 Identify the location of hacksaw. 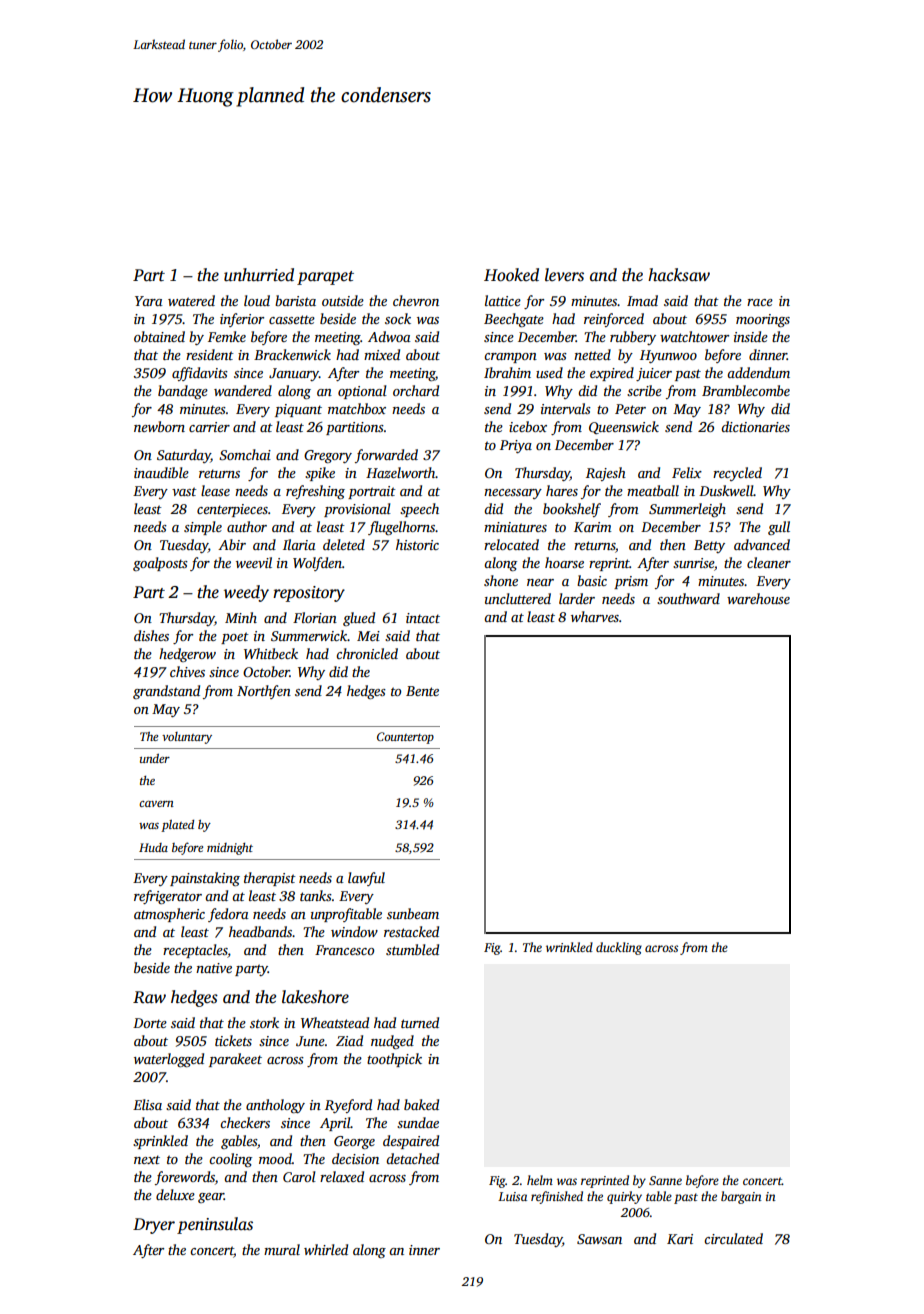
(679, 275).
